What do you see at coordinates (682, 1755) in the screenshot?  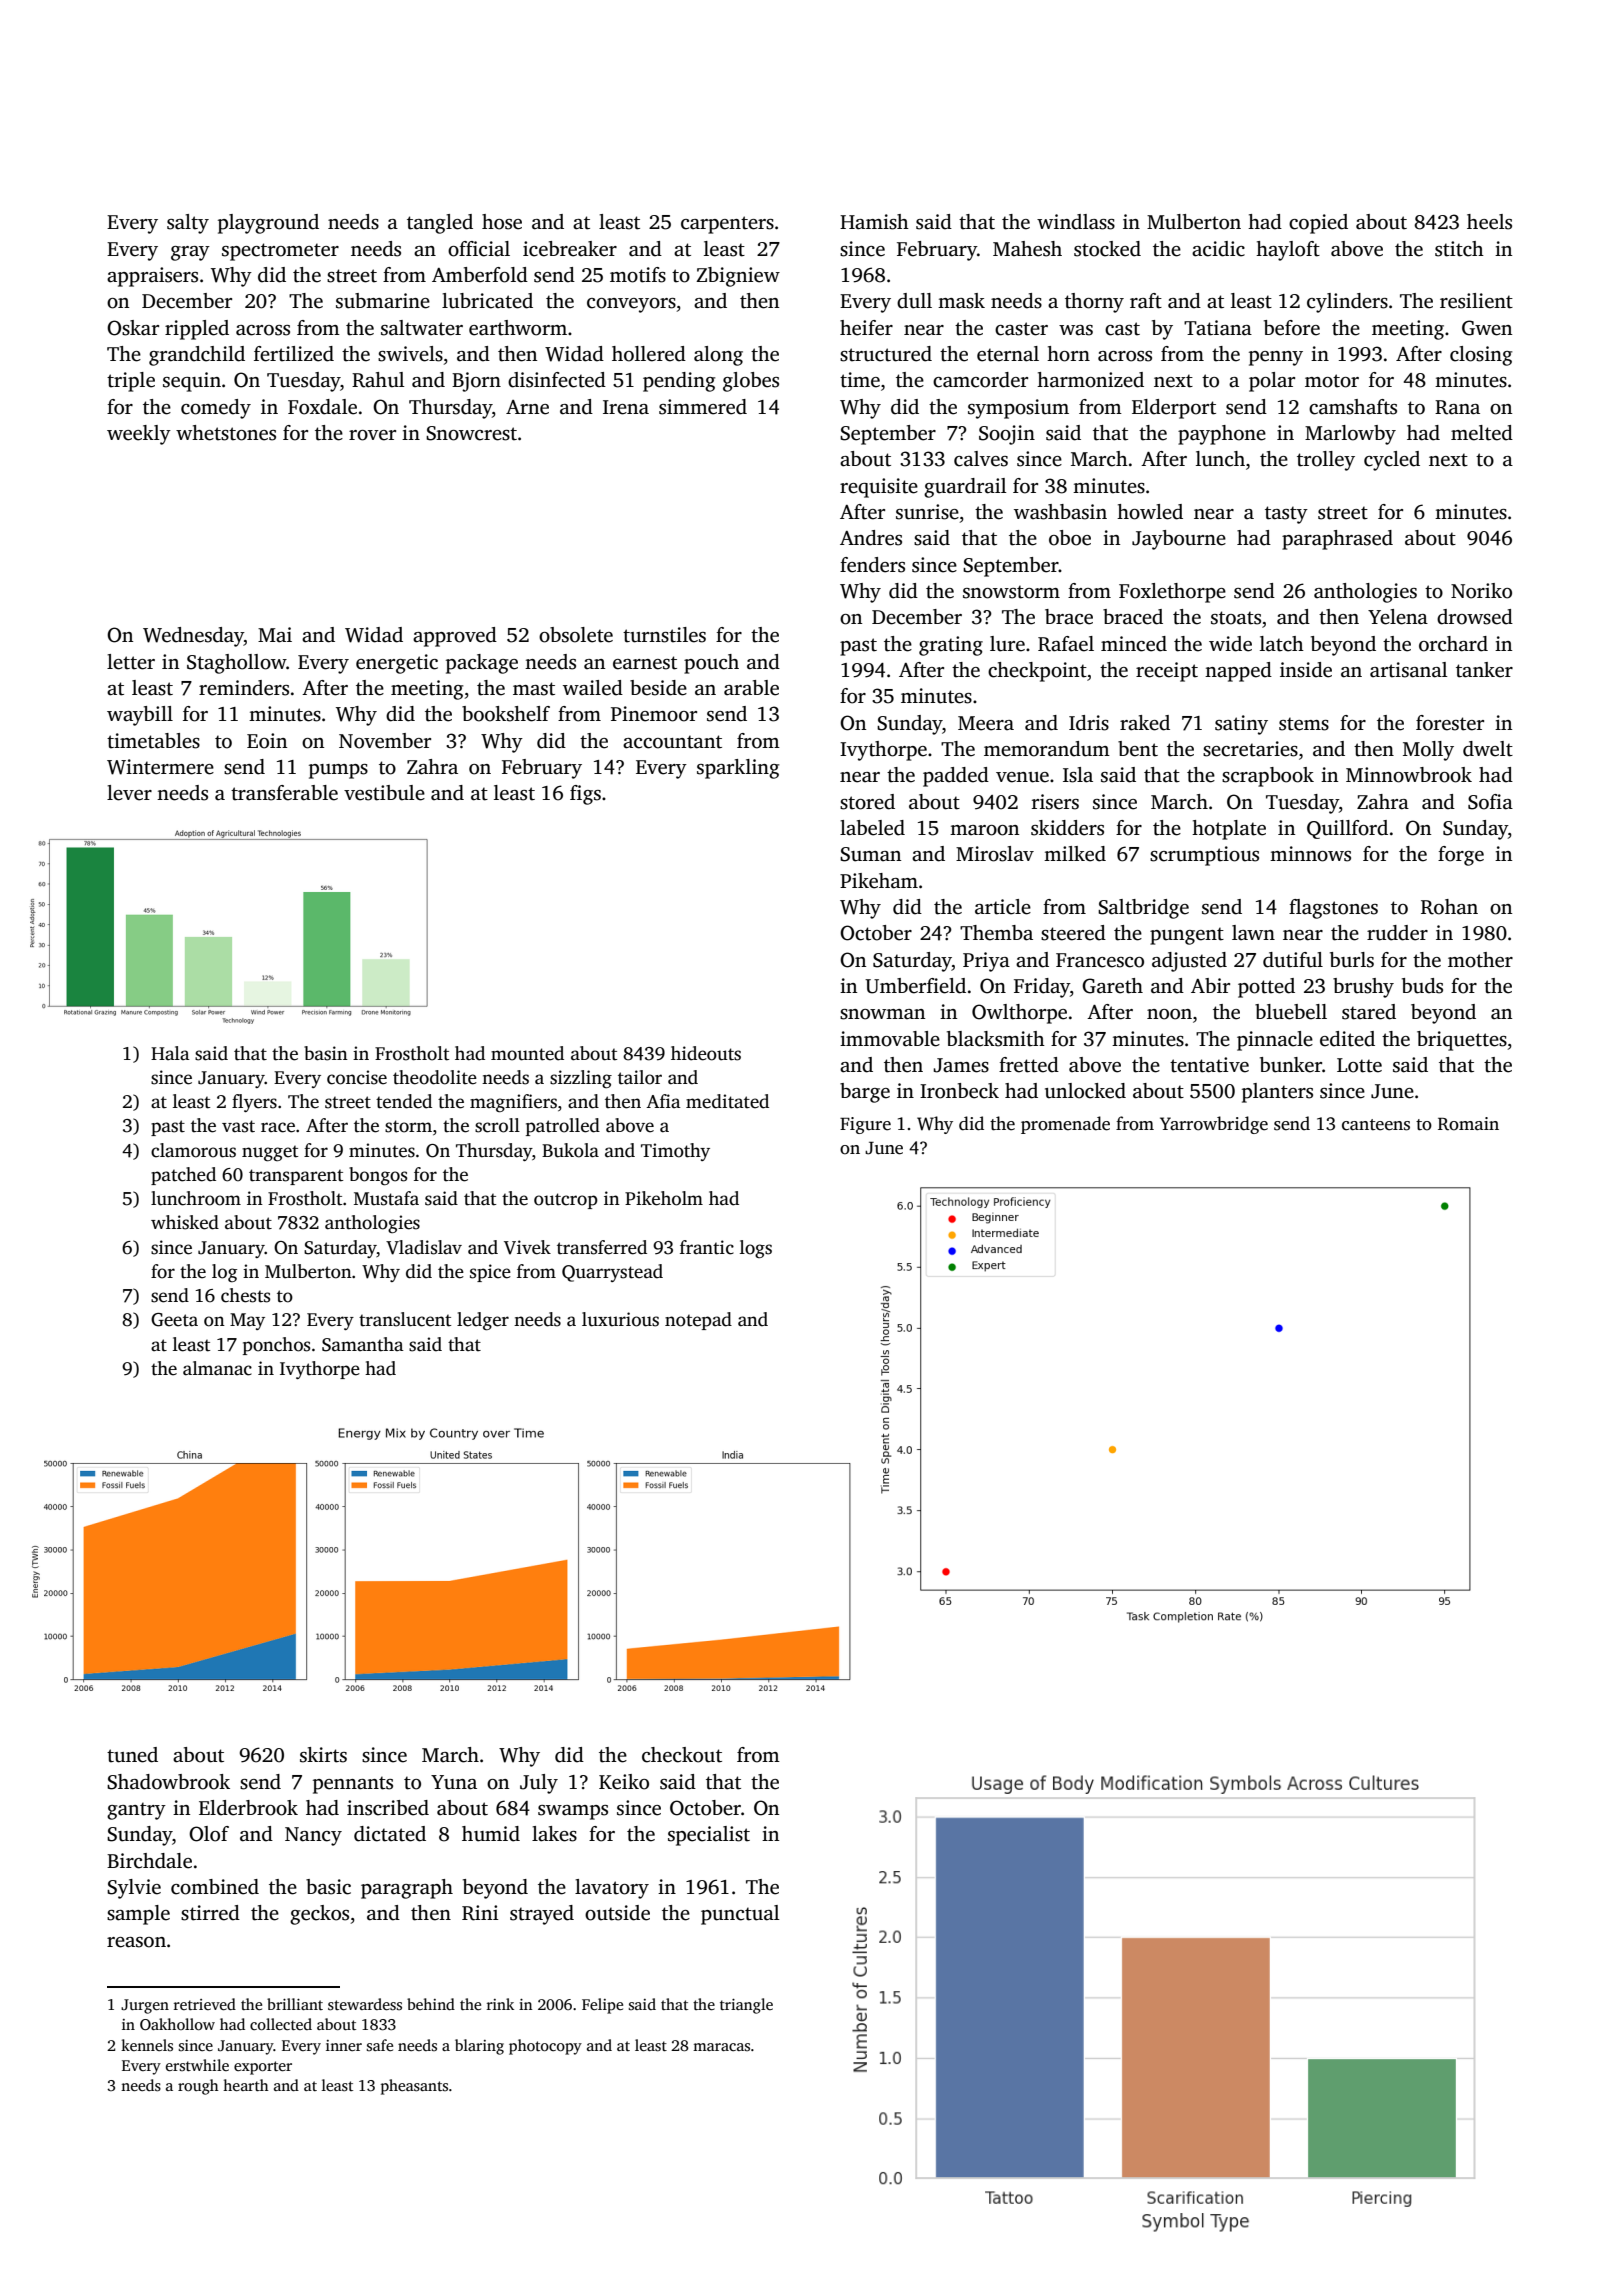 I see `checkout` at bounding box center [682, 1755].
